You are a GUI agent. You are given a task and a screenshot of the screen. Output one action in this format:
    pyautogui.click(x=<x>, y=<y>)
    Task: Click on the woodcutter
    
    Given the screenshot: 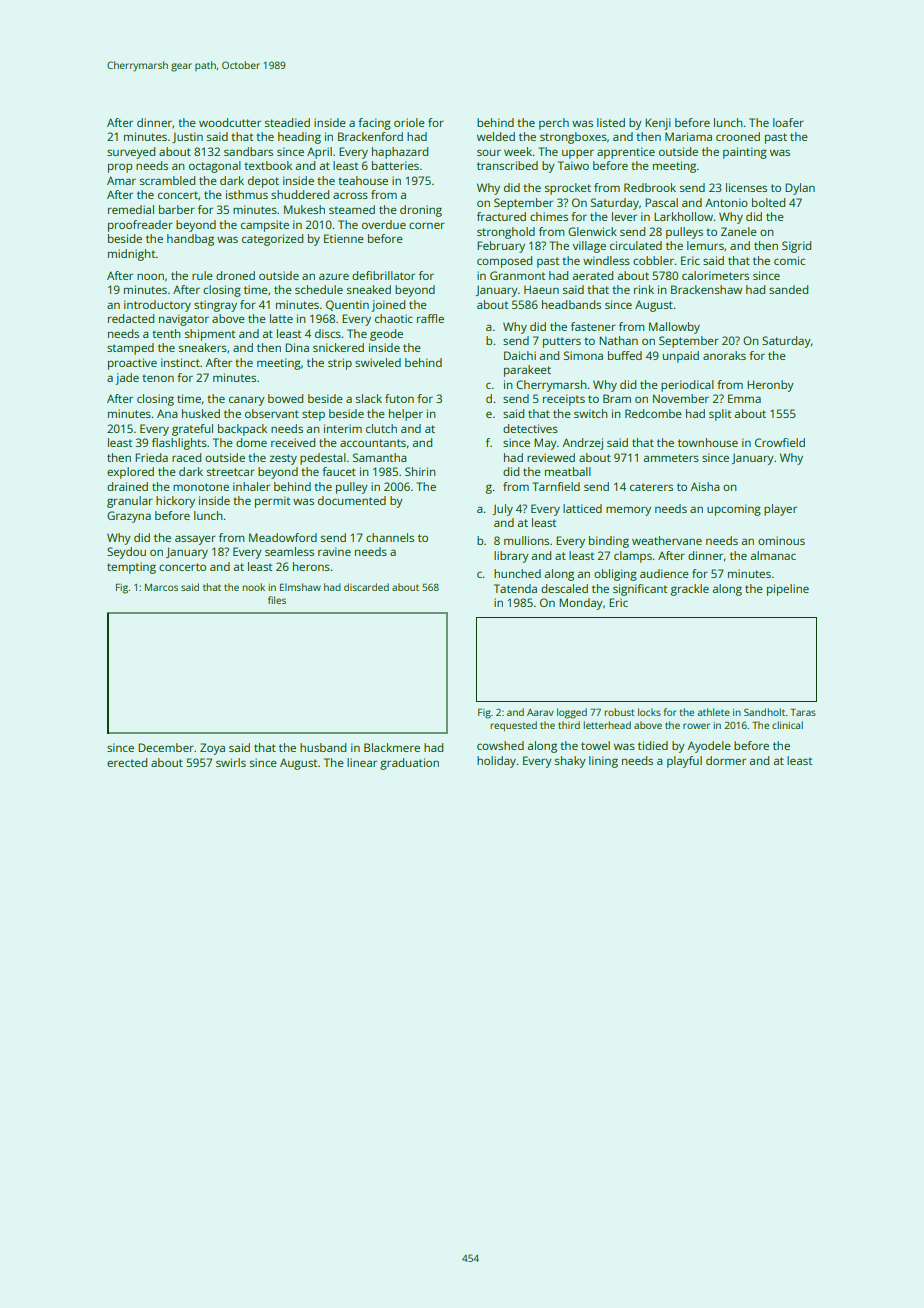 What is the action you would take?
    pyautogui.click(x=230, y=122)
